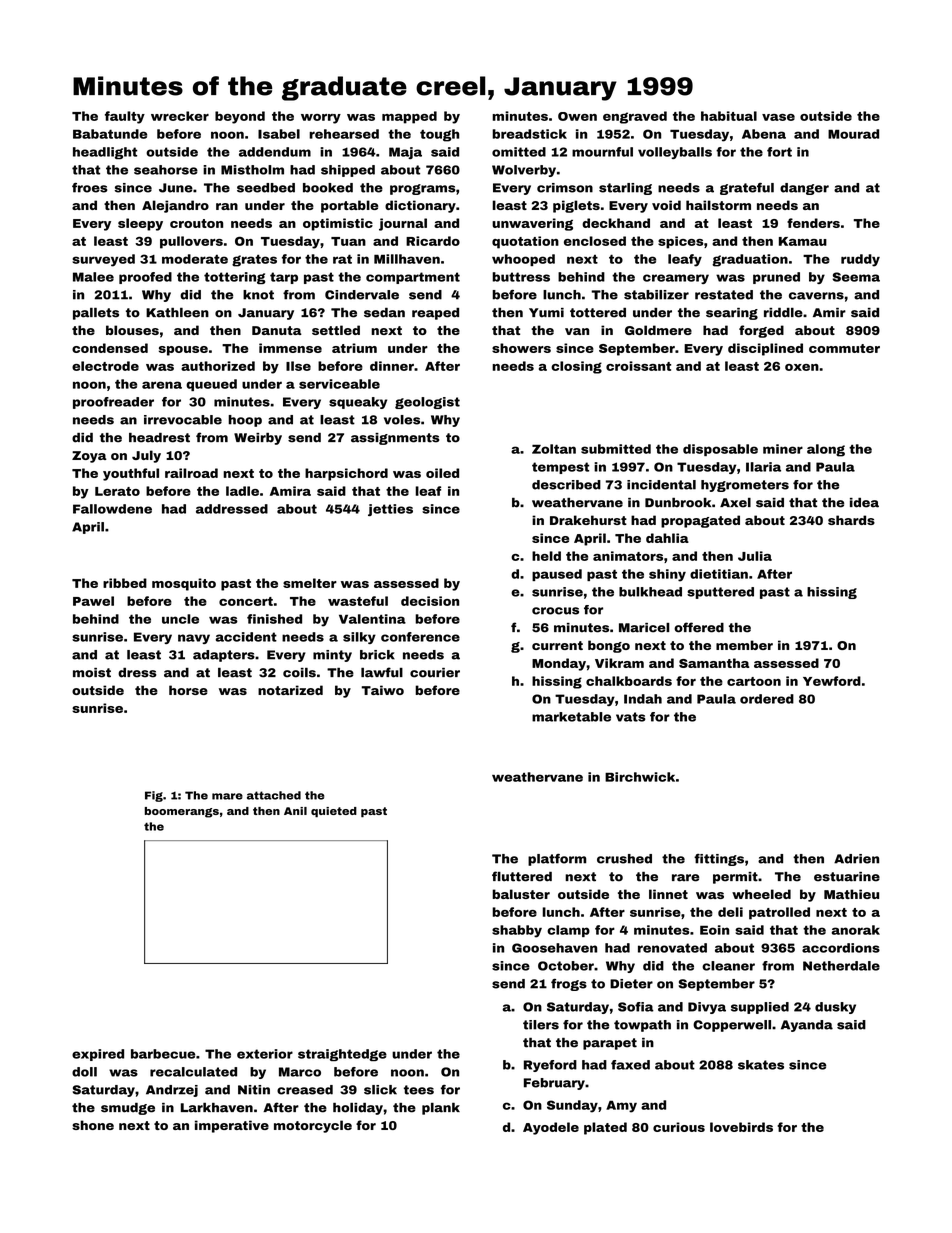 Image resolution: width=952 pixels, height=1233 pixels. I want to click on renovated, so click(672, 948).
